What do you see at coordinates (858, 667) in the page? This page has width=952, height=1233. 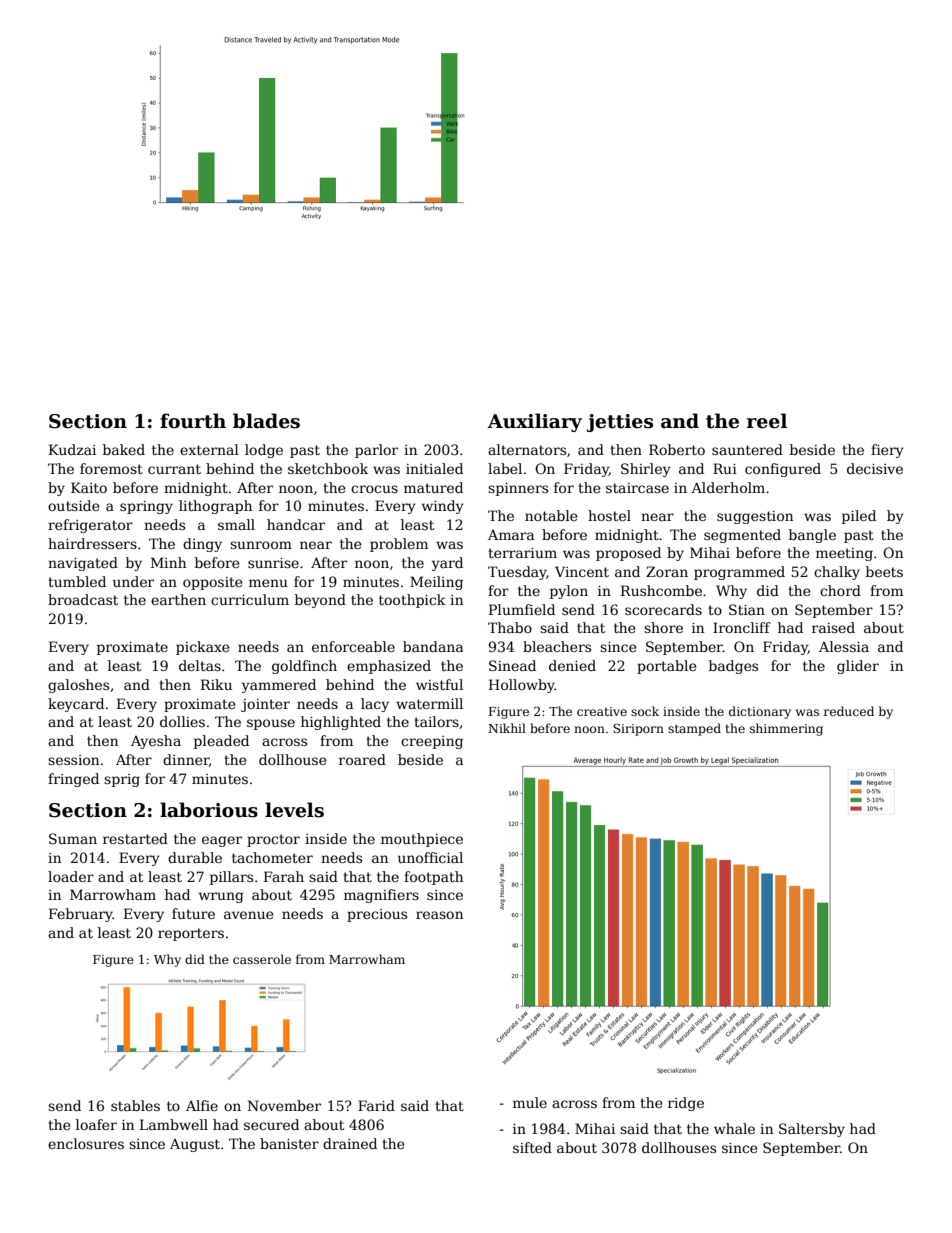 I see `glider` at bounding box center [858, 667].
